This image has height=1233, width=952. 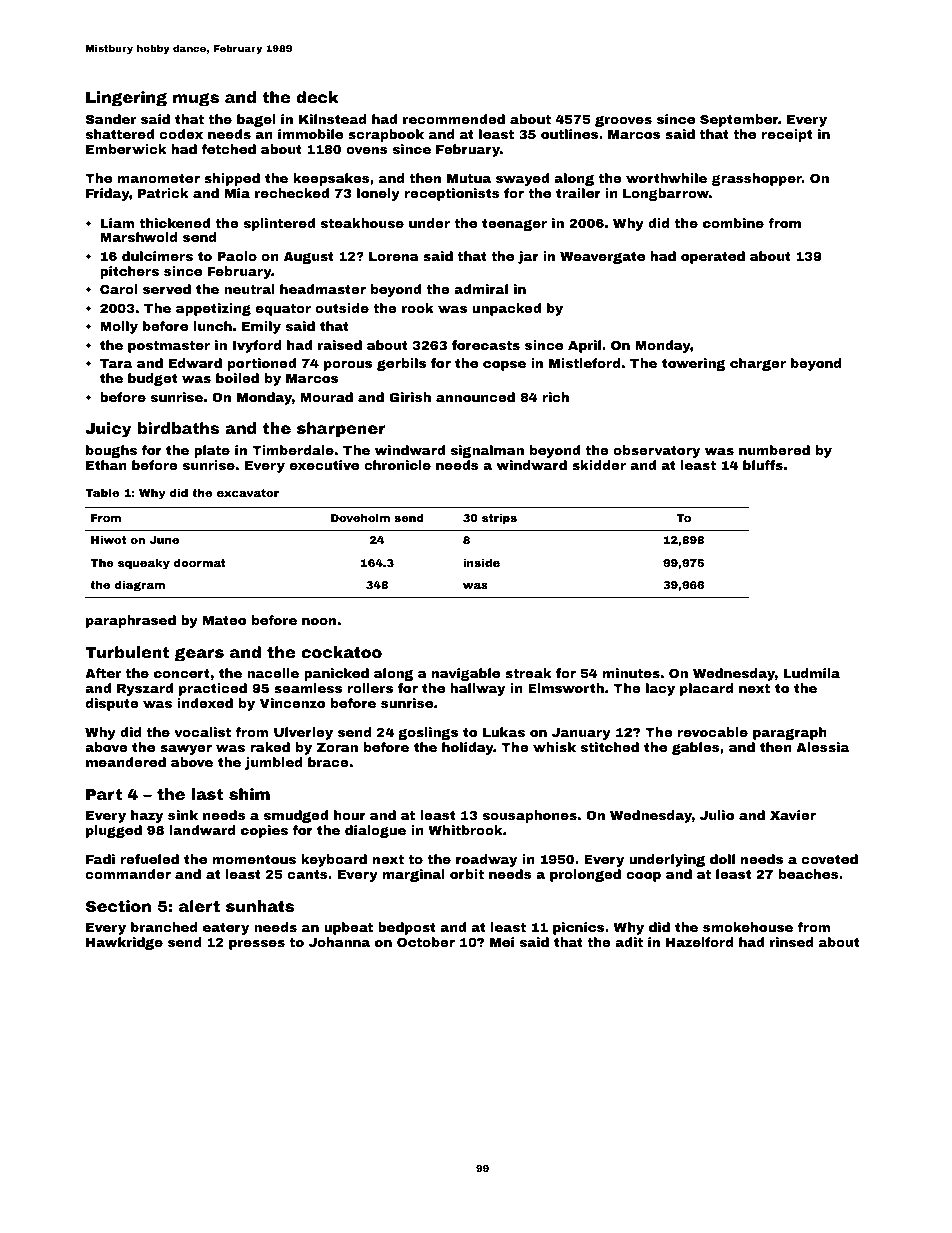 What do you see at coordinates (273, 673) in the image?
I see `nacelle` at bounding box center [273, 673].
